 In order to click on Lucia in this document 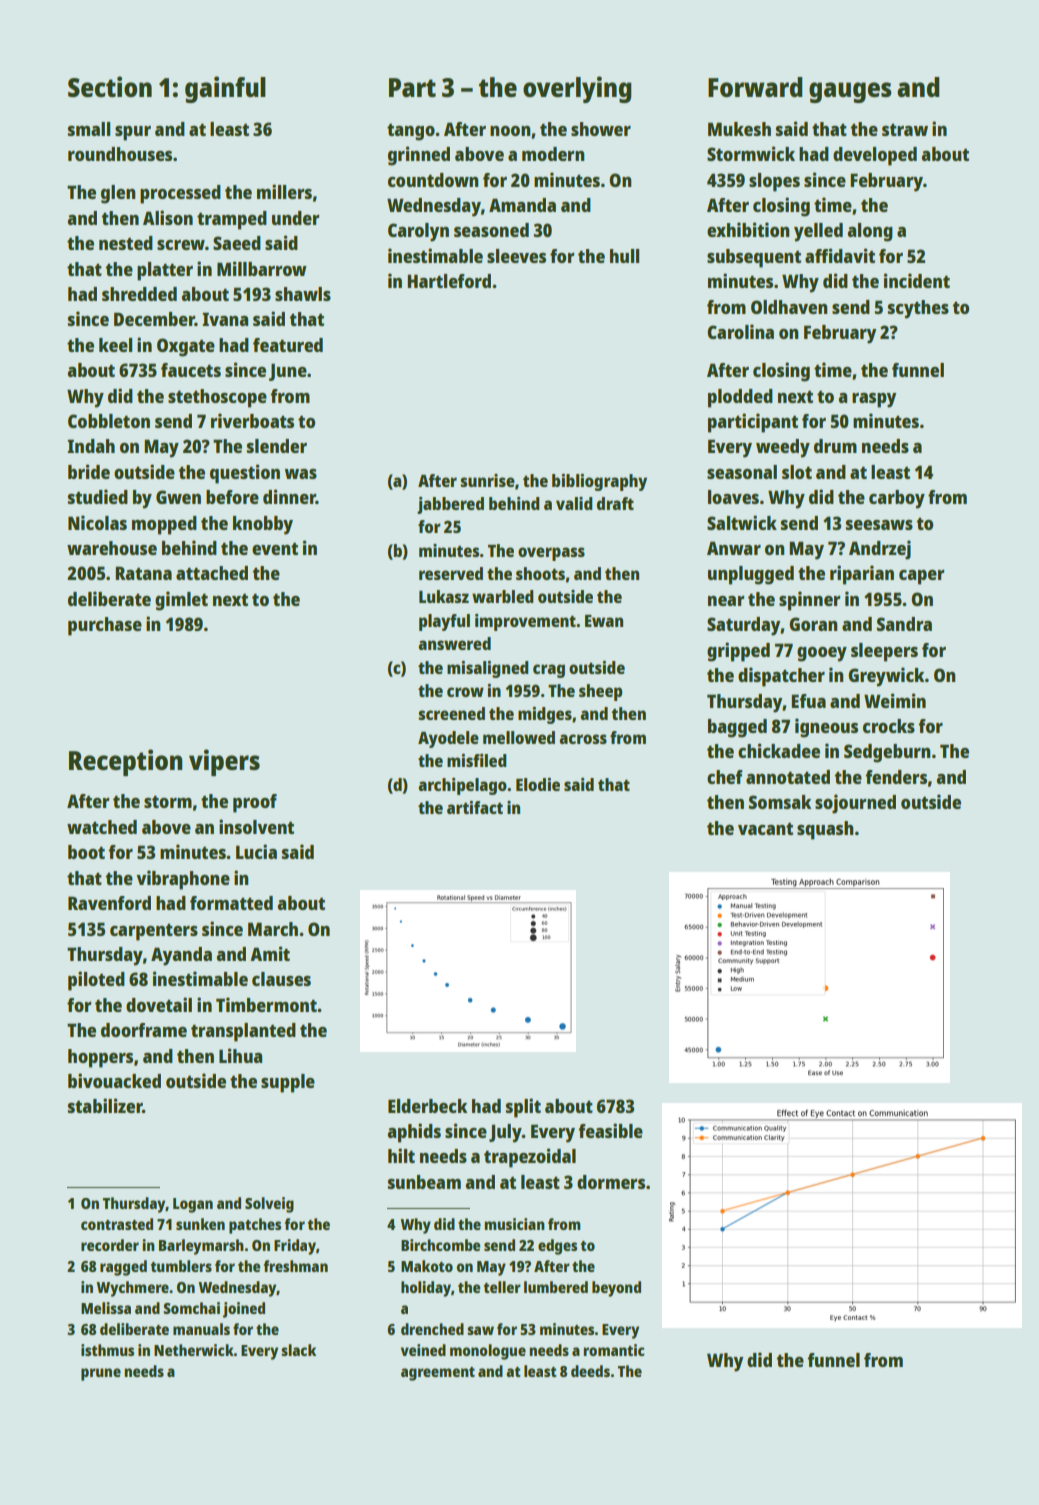, I will do `click(256, 851)`.
